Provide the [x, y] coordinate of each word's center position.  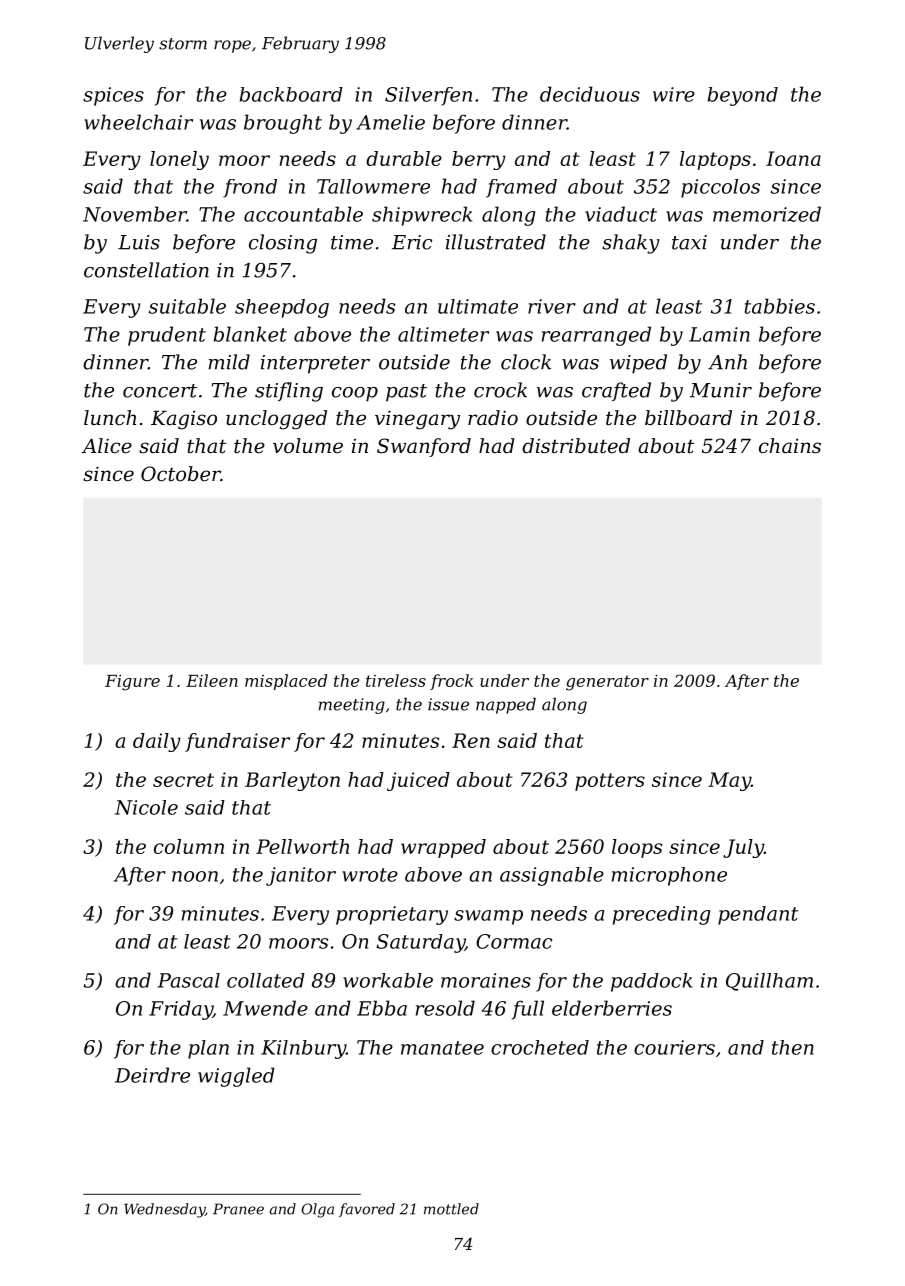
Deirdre [152, 1075]
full [528, 1010]
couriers [674, 1047]
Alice [107, 446]
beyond [743, 96]
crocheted [540, 1047]
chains [790, 446]
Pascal [189, 980]
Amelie [390, 122]
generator [607, 683]
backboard [291, 94]
